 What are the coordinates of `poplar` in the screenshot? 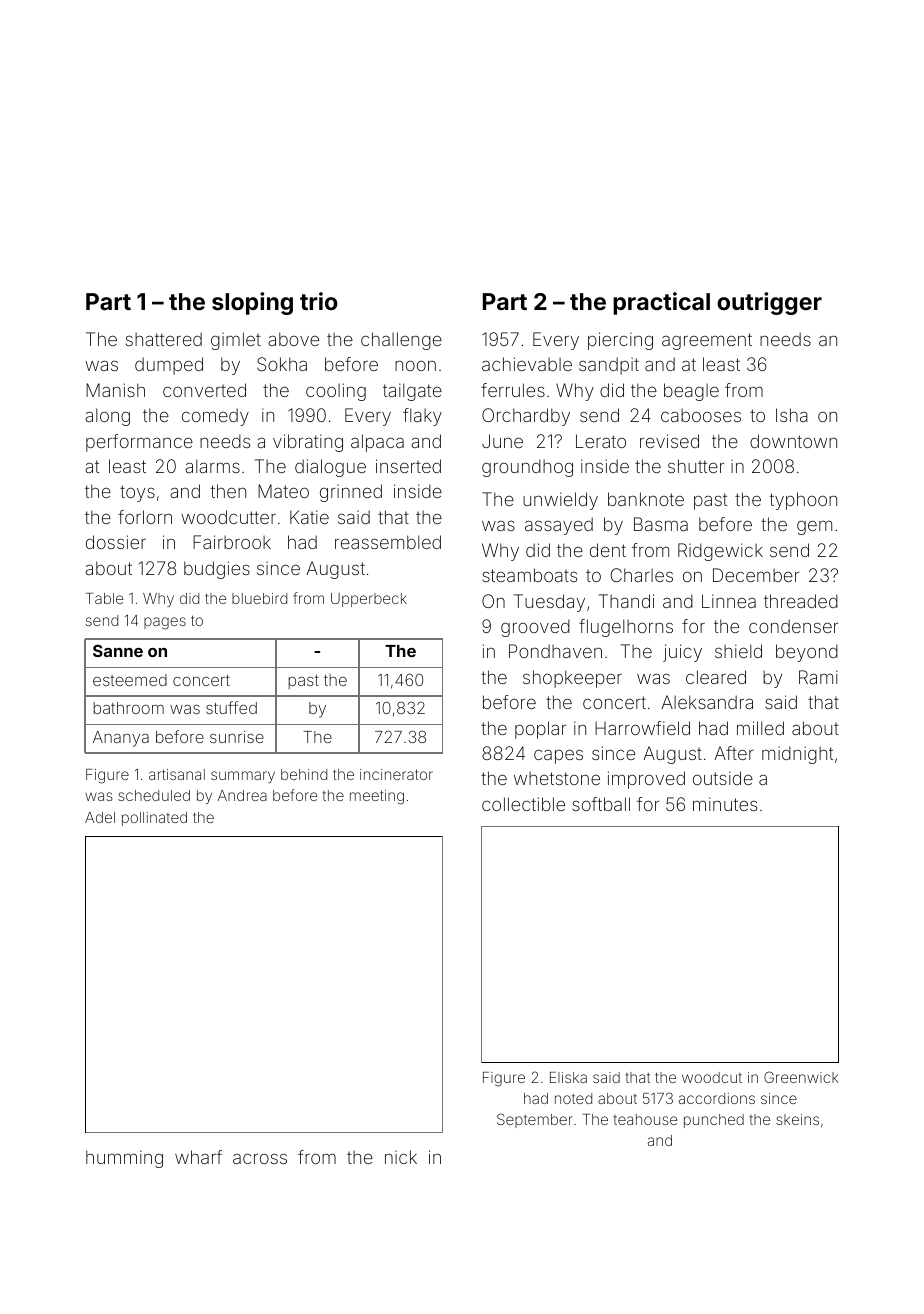 It's located at (540, 730).
